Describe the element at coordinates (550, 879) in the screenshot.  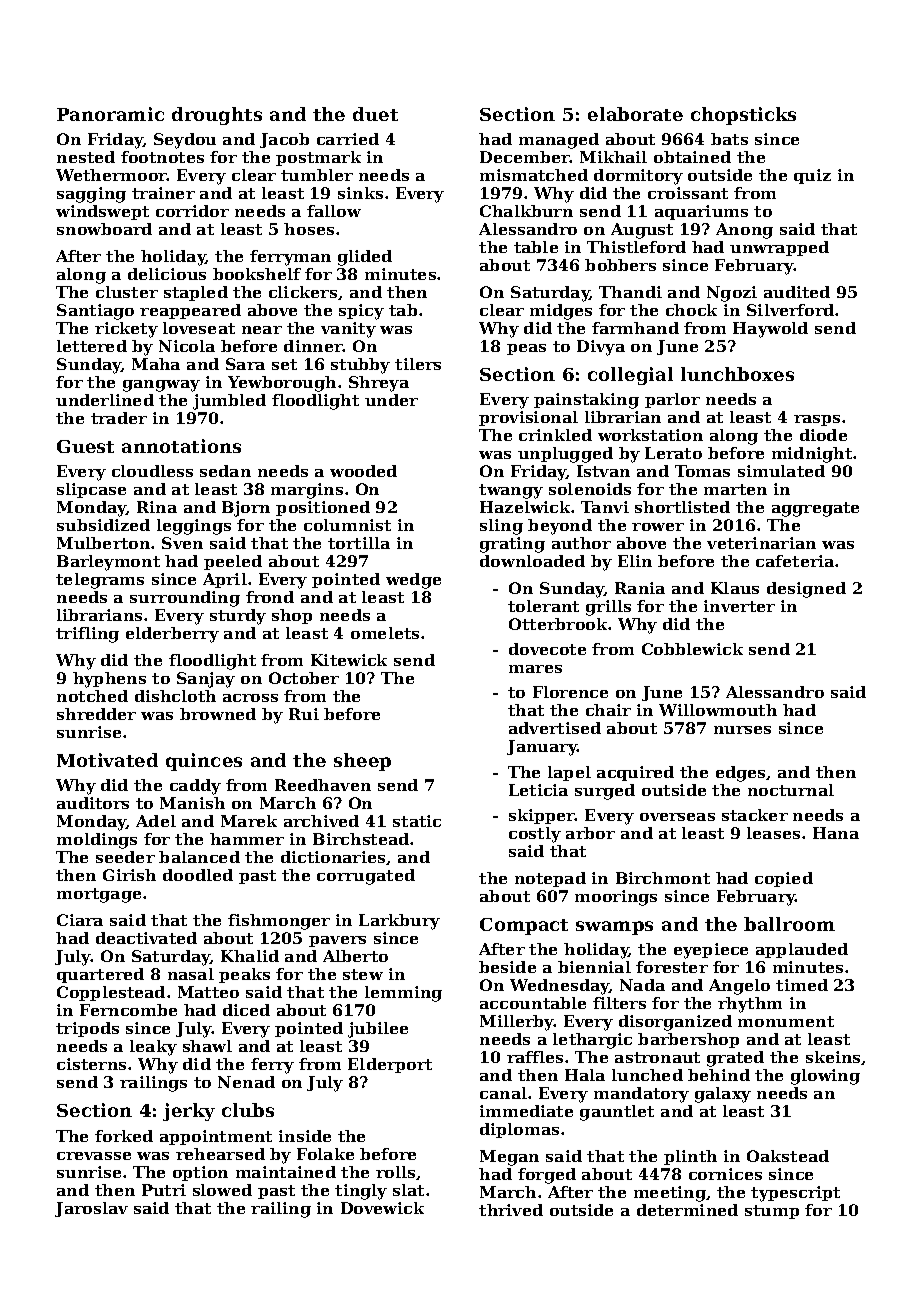
I see `notepad` at that location.
